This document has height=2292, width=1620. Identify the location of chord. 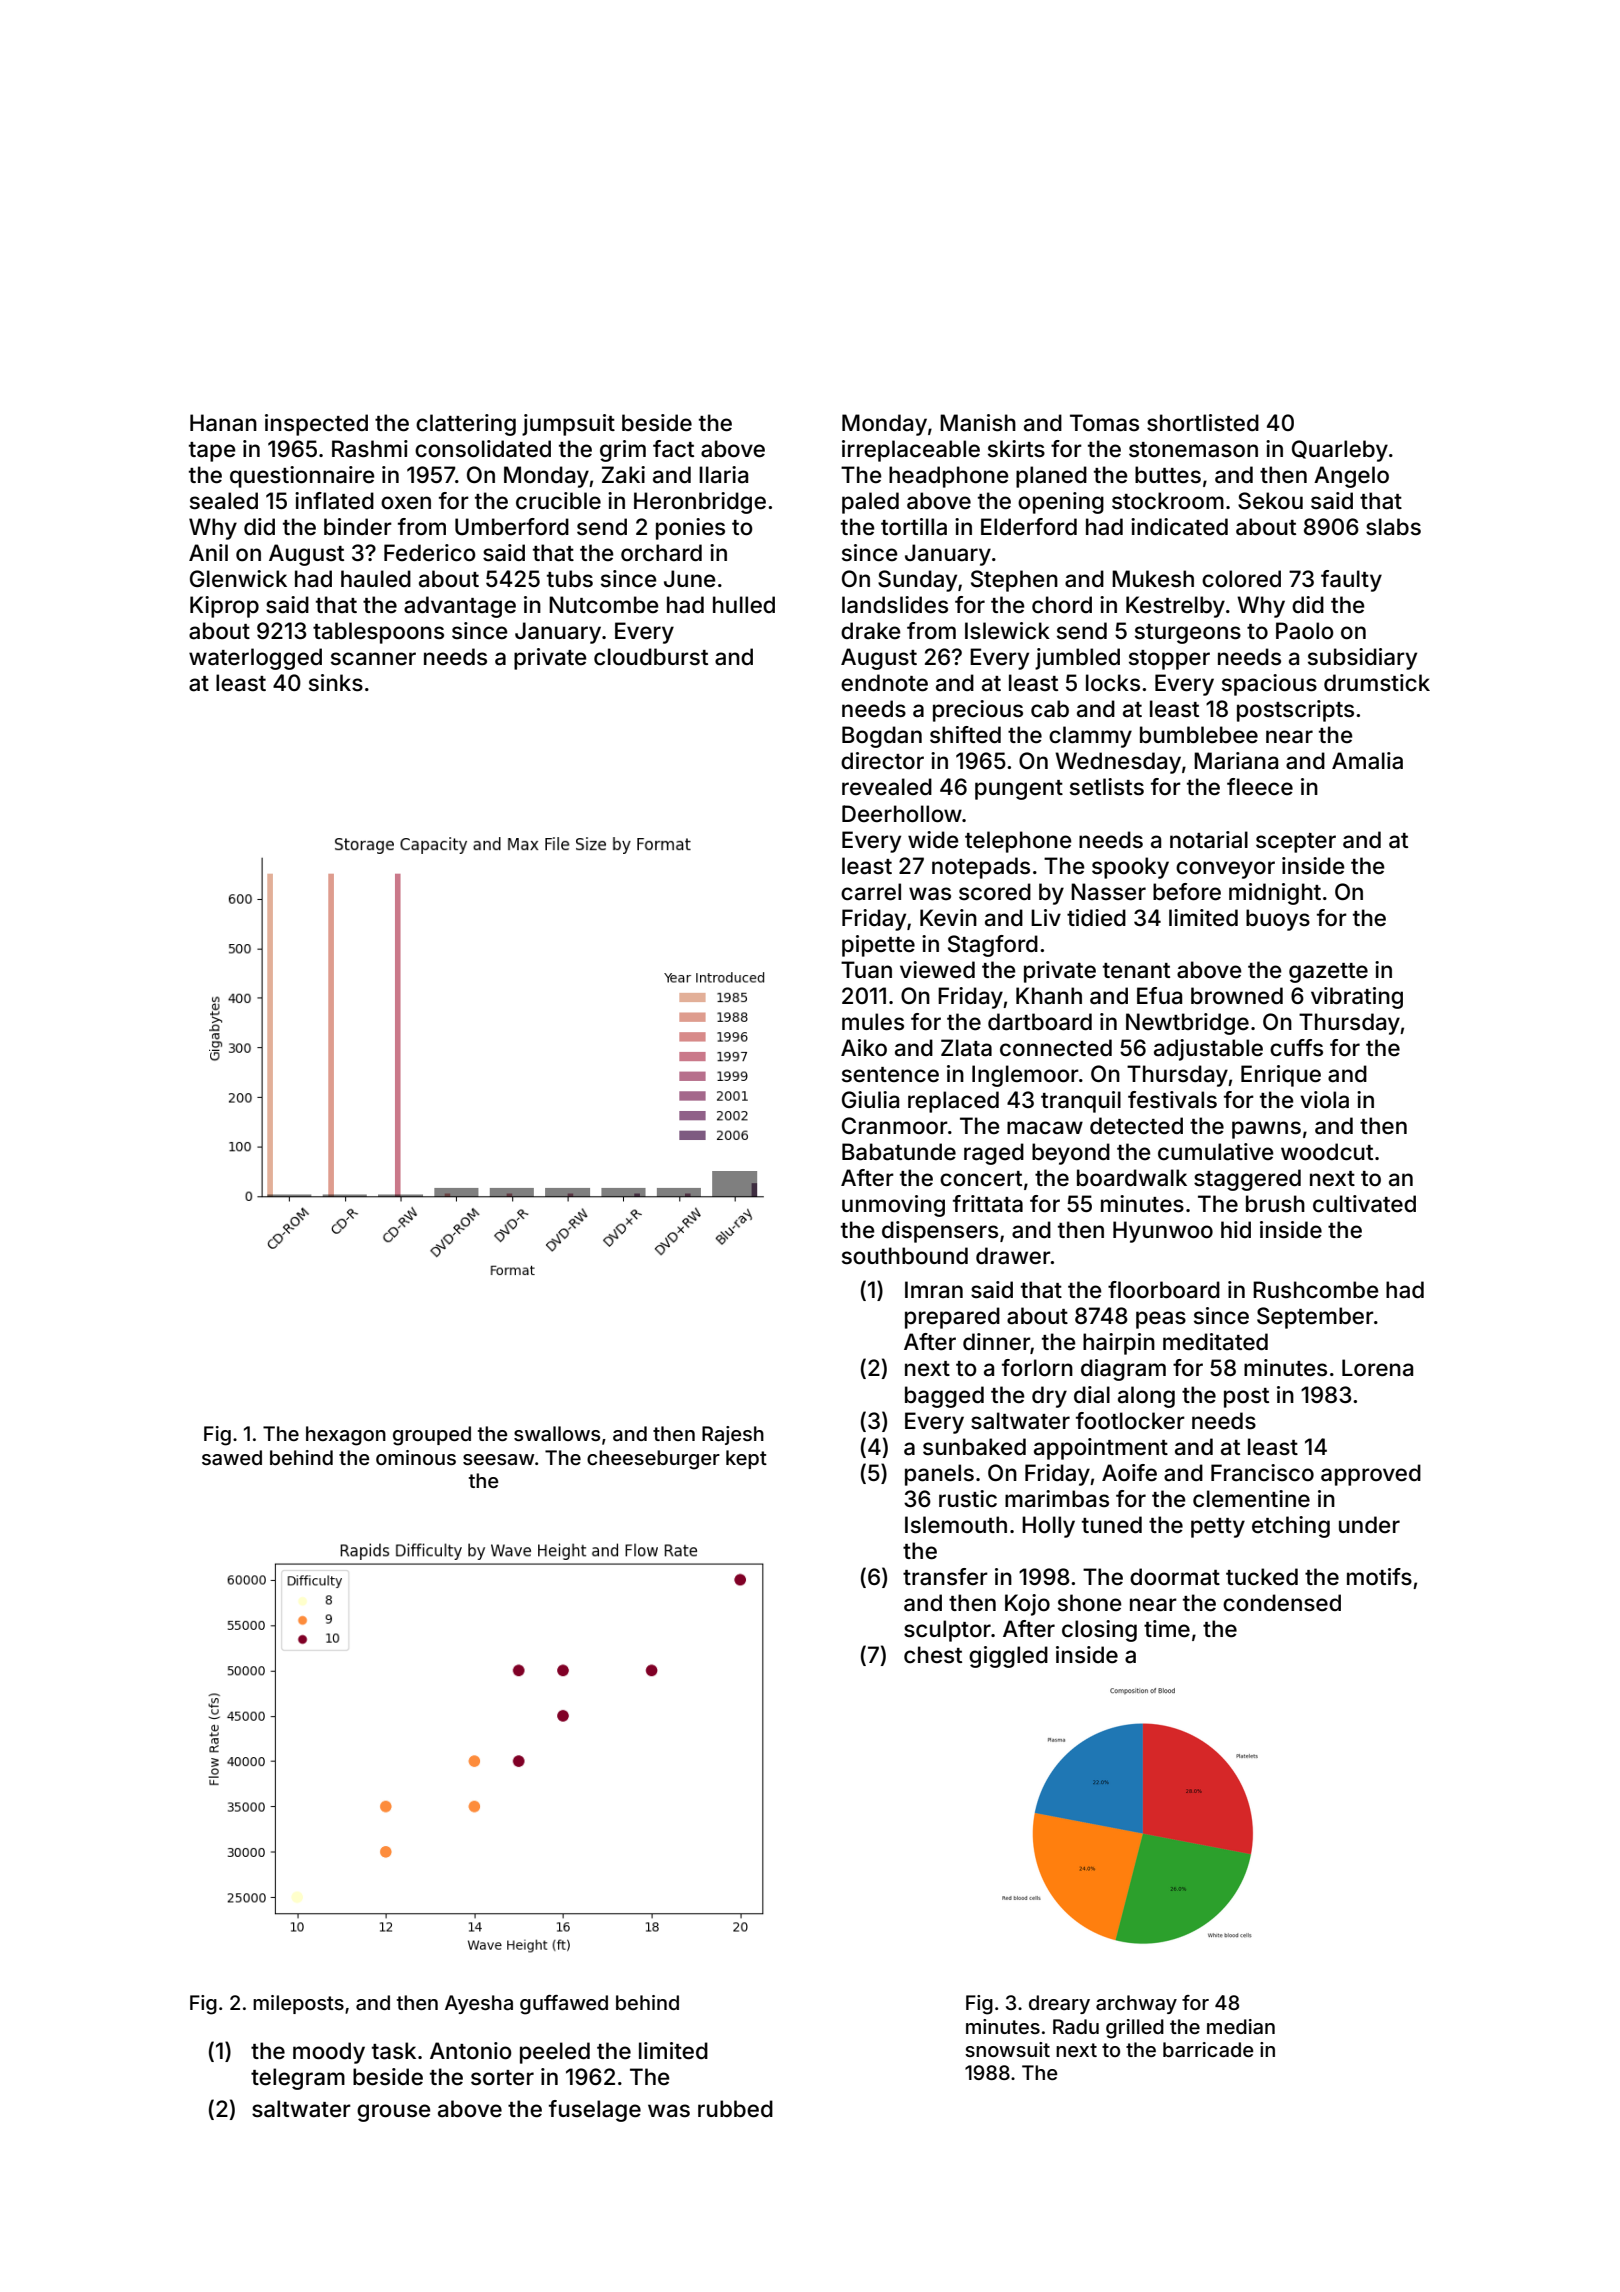
(1062, 605).
